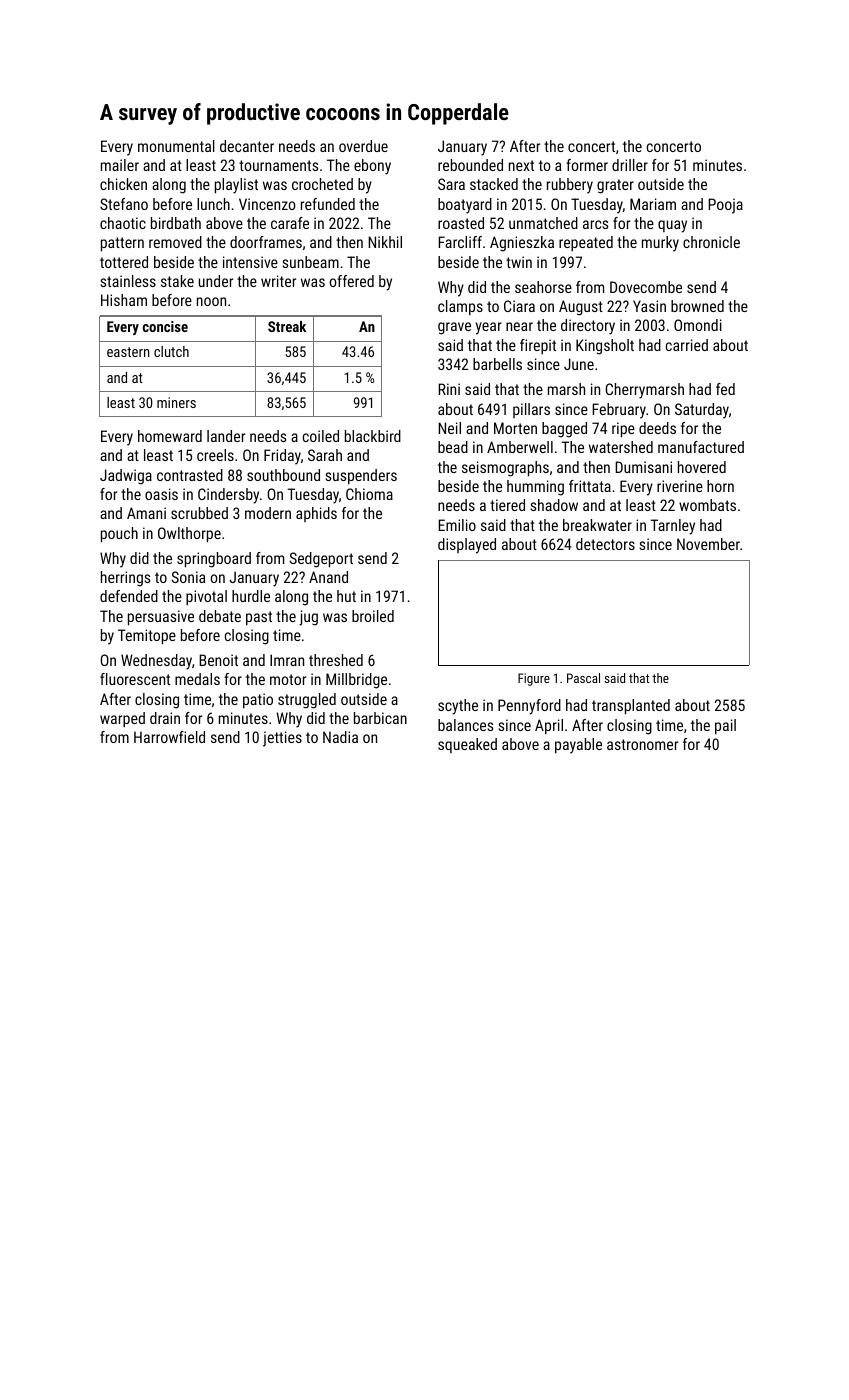  What do you see at coordinates (630, 165) in the document?
I see `driller` at bounding box center [630, 165].
